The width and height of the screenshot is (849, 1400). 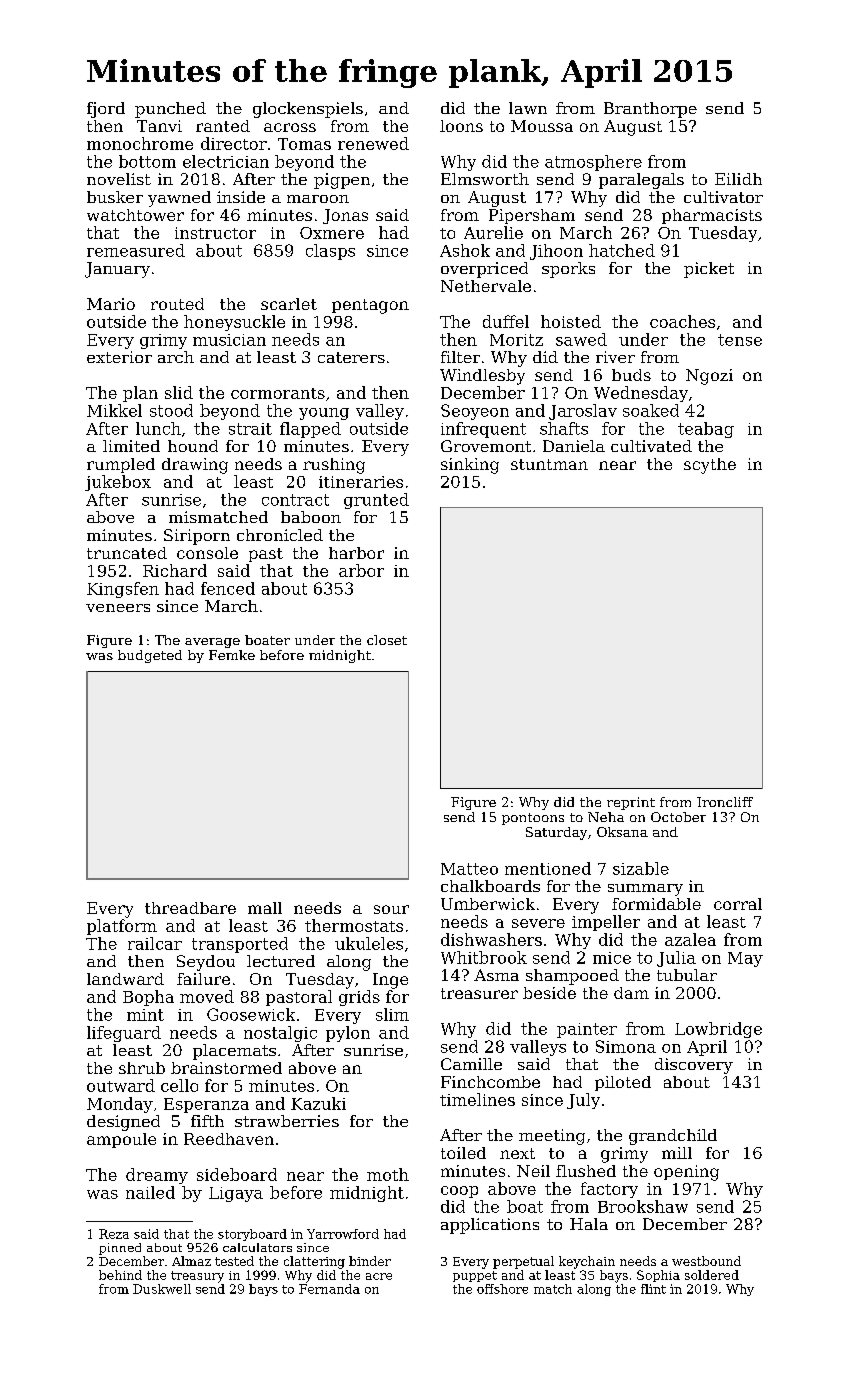 What do you see at coordinates (232, 655) in the screenshot?
I see `Femke` at bounding box center [232, 655].
